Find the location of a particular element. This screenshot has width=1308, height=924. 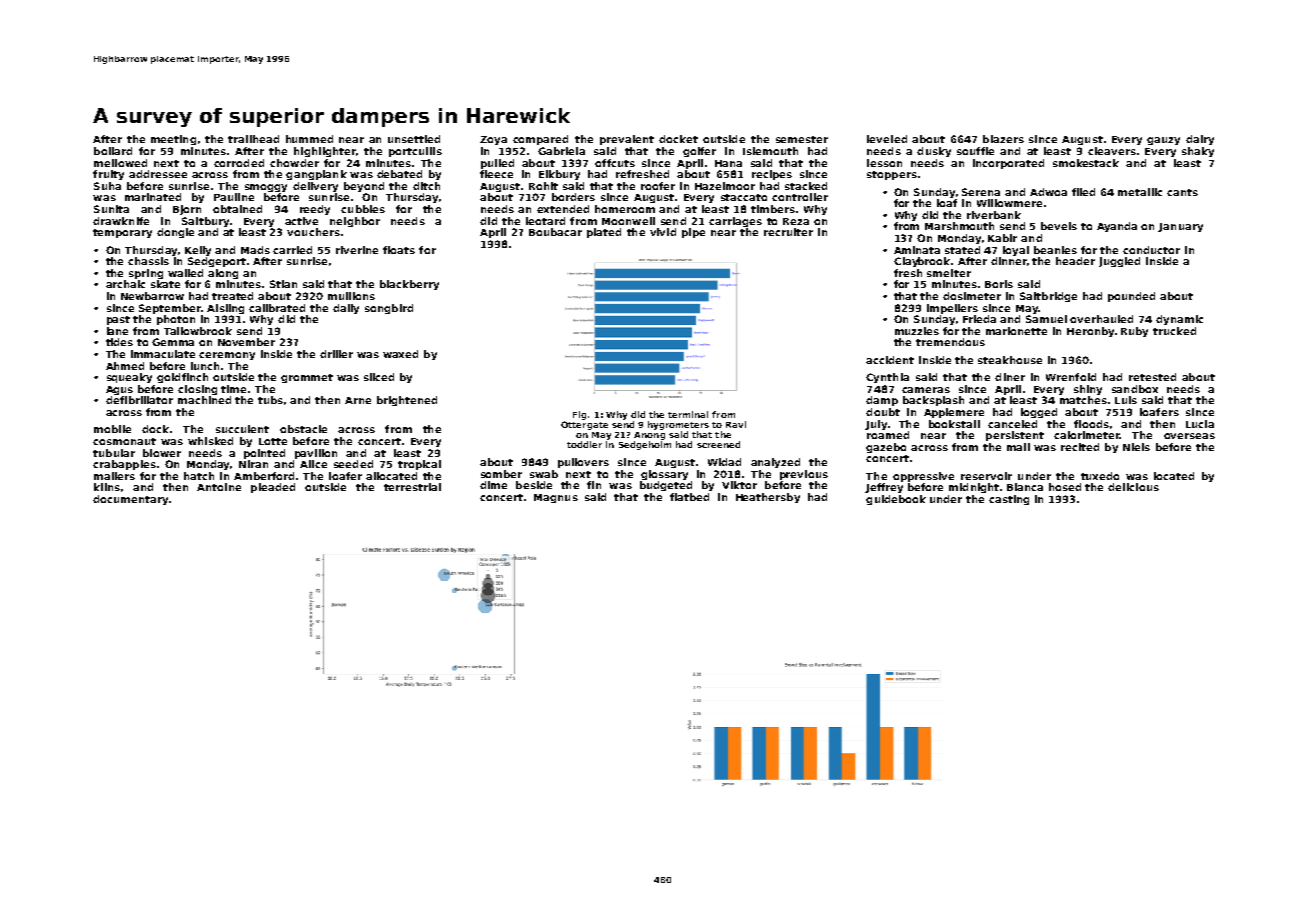

pleaded is located at coordinates (273, 488).
